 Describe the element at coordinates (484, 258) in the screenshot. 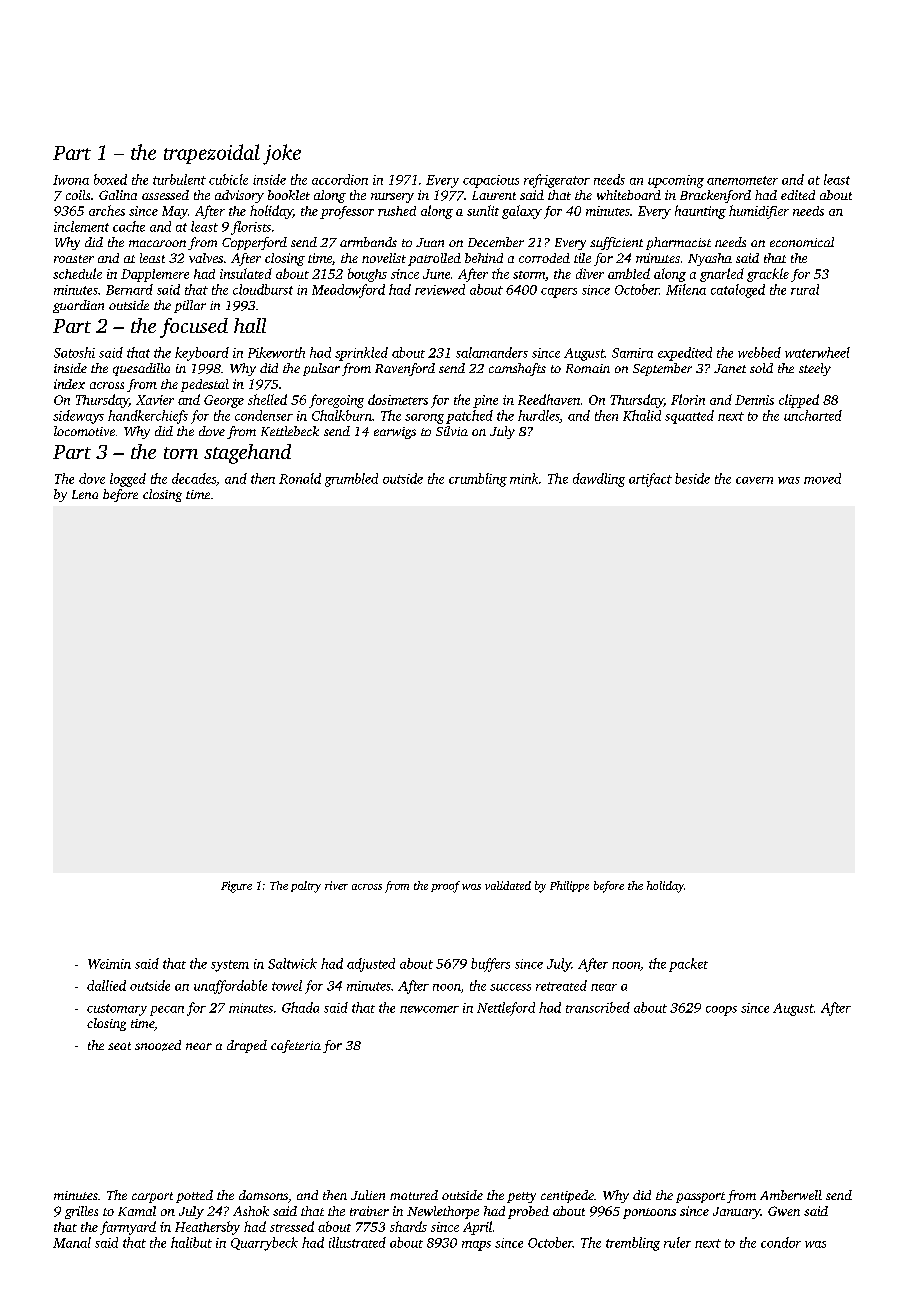

I see `behind` at that location.
